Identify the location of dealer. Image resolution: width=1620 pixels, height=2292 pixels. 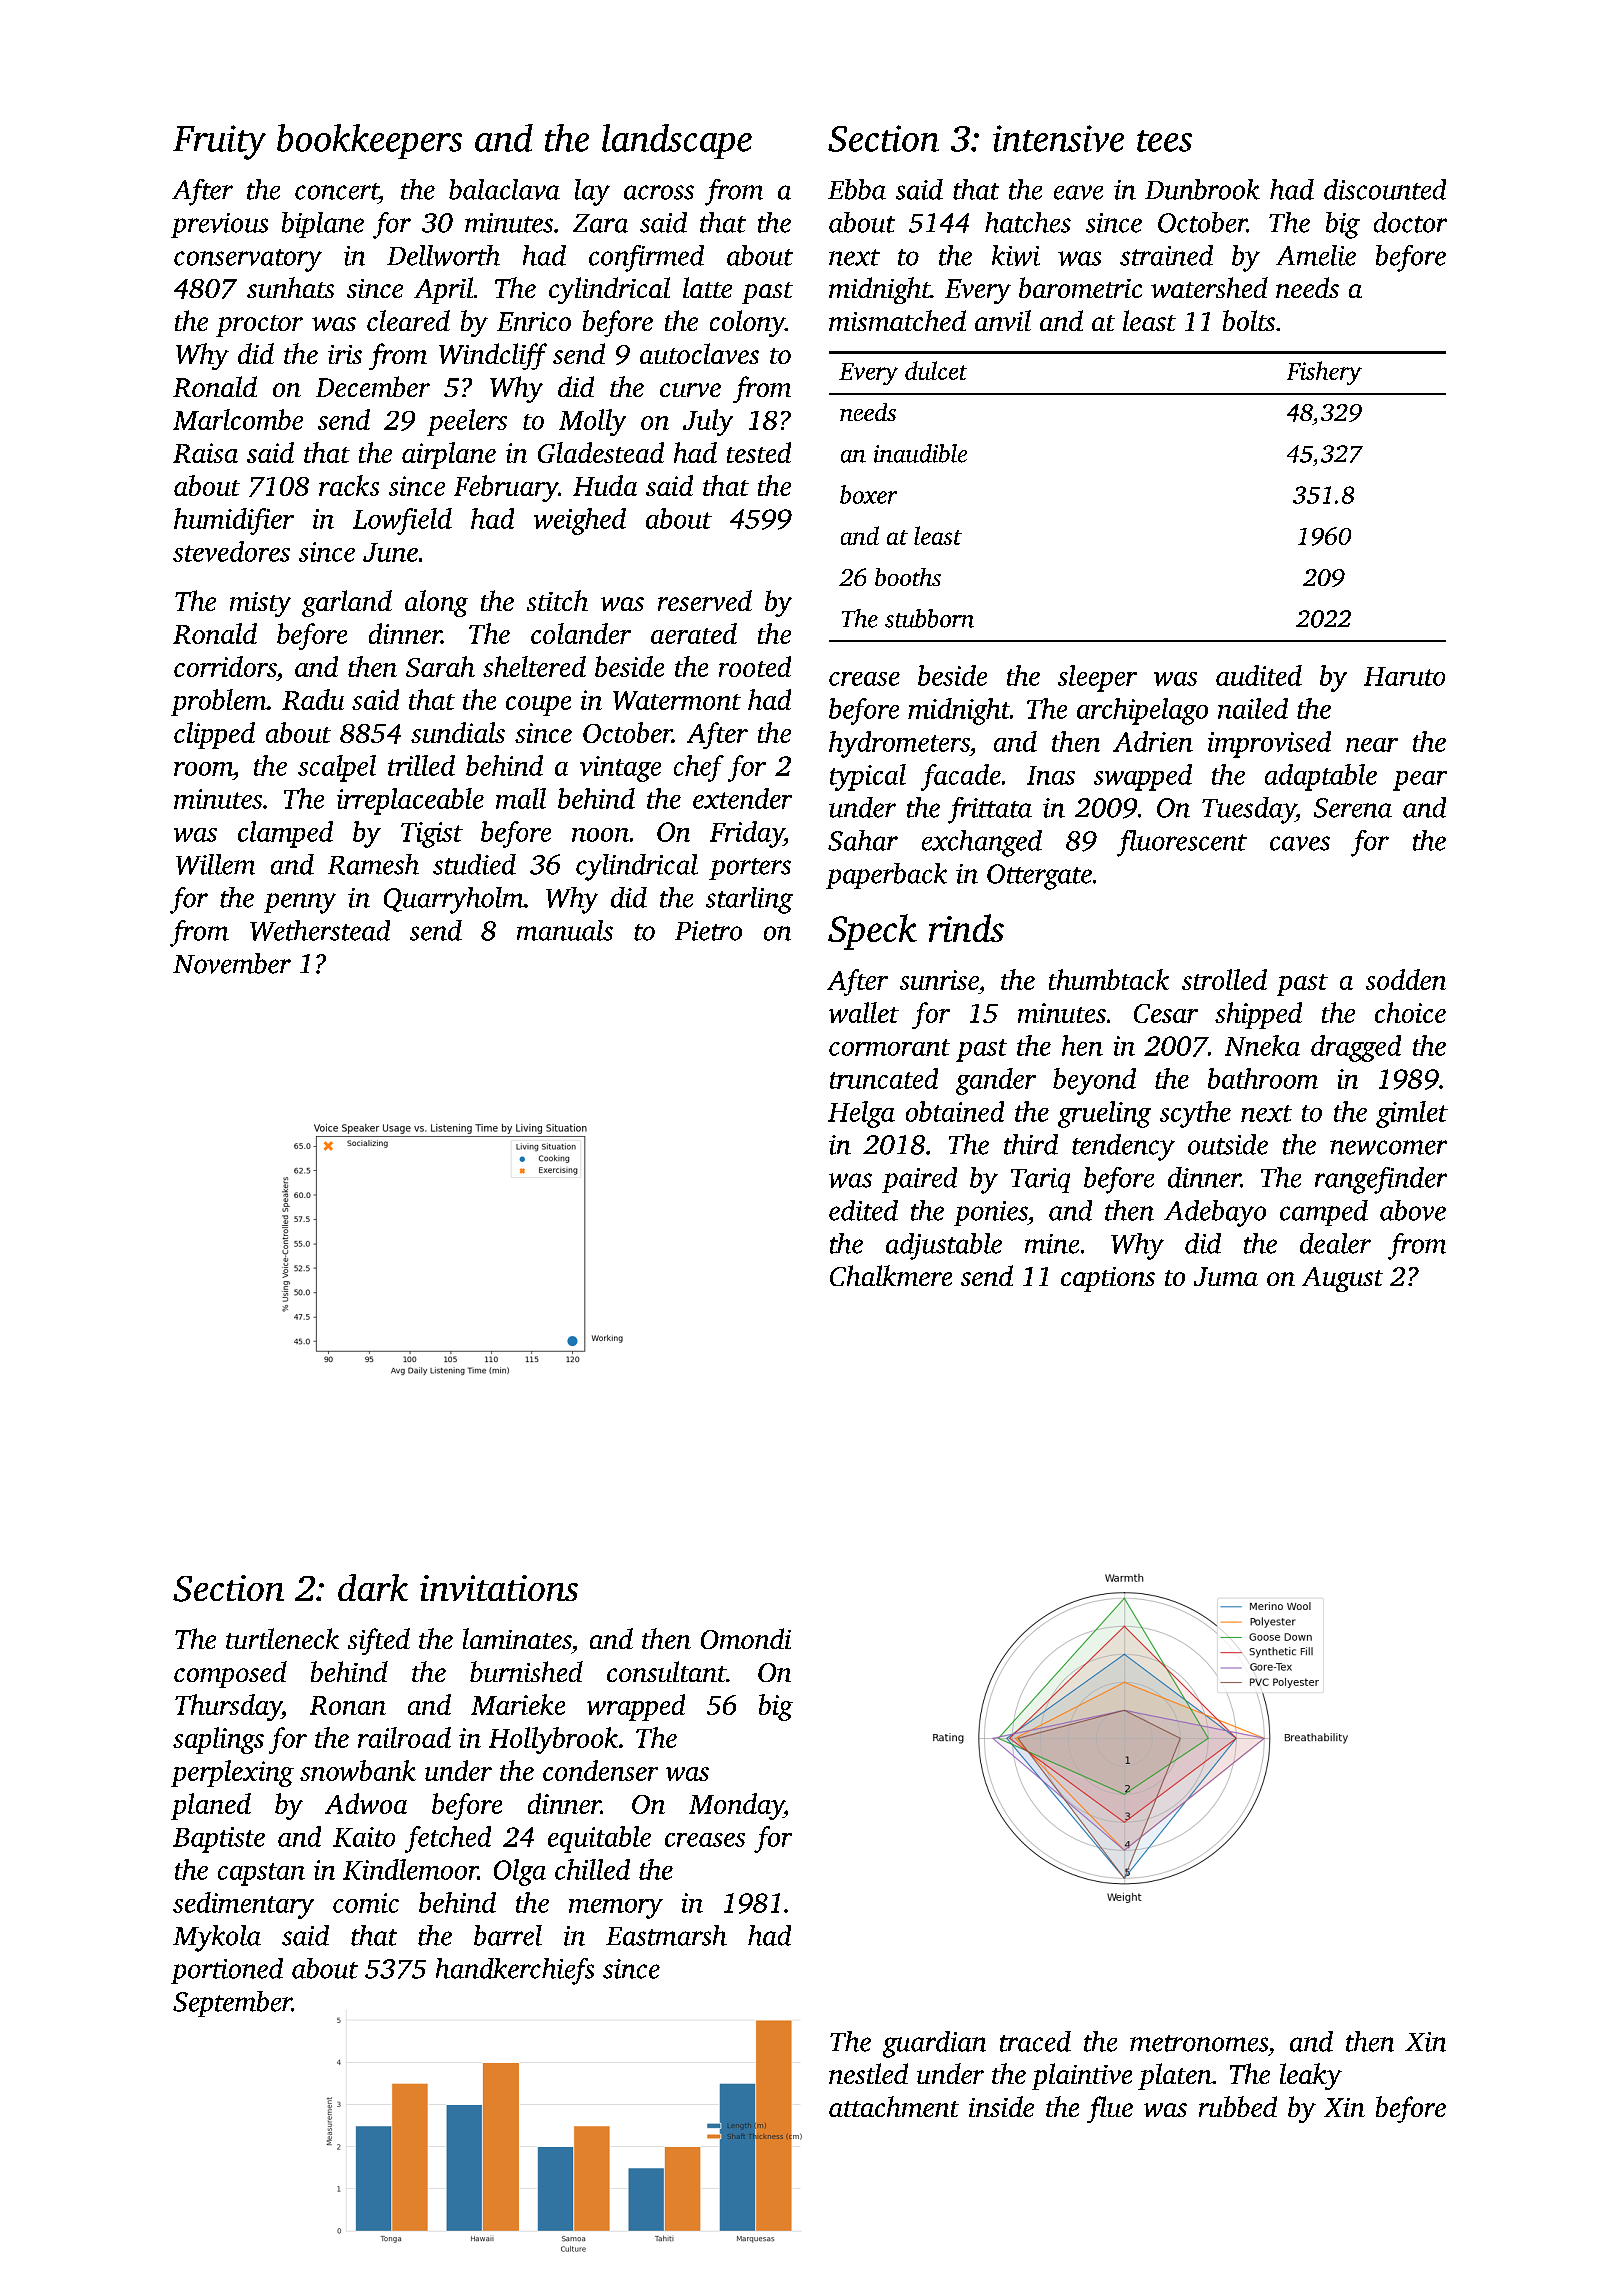
(1335, 1243).
